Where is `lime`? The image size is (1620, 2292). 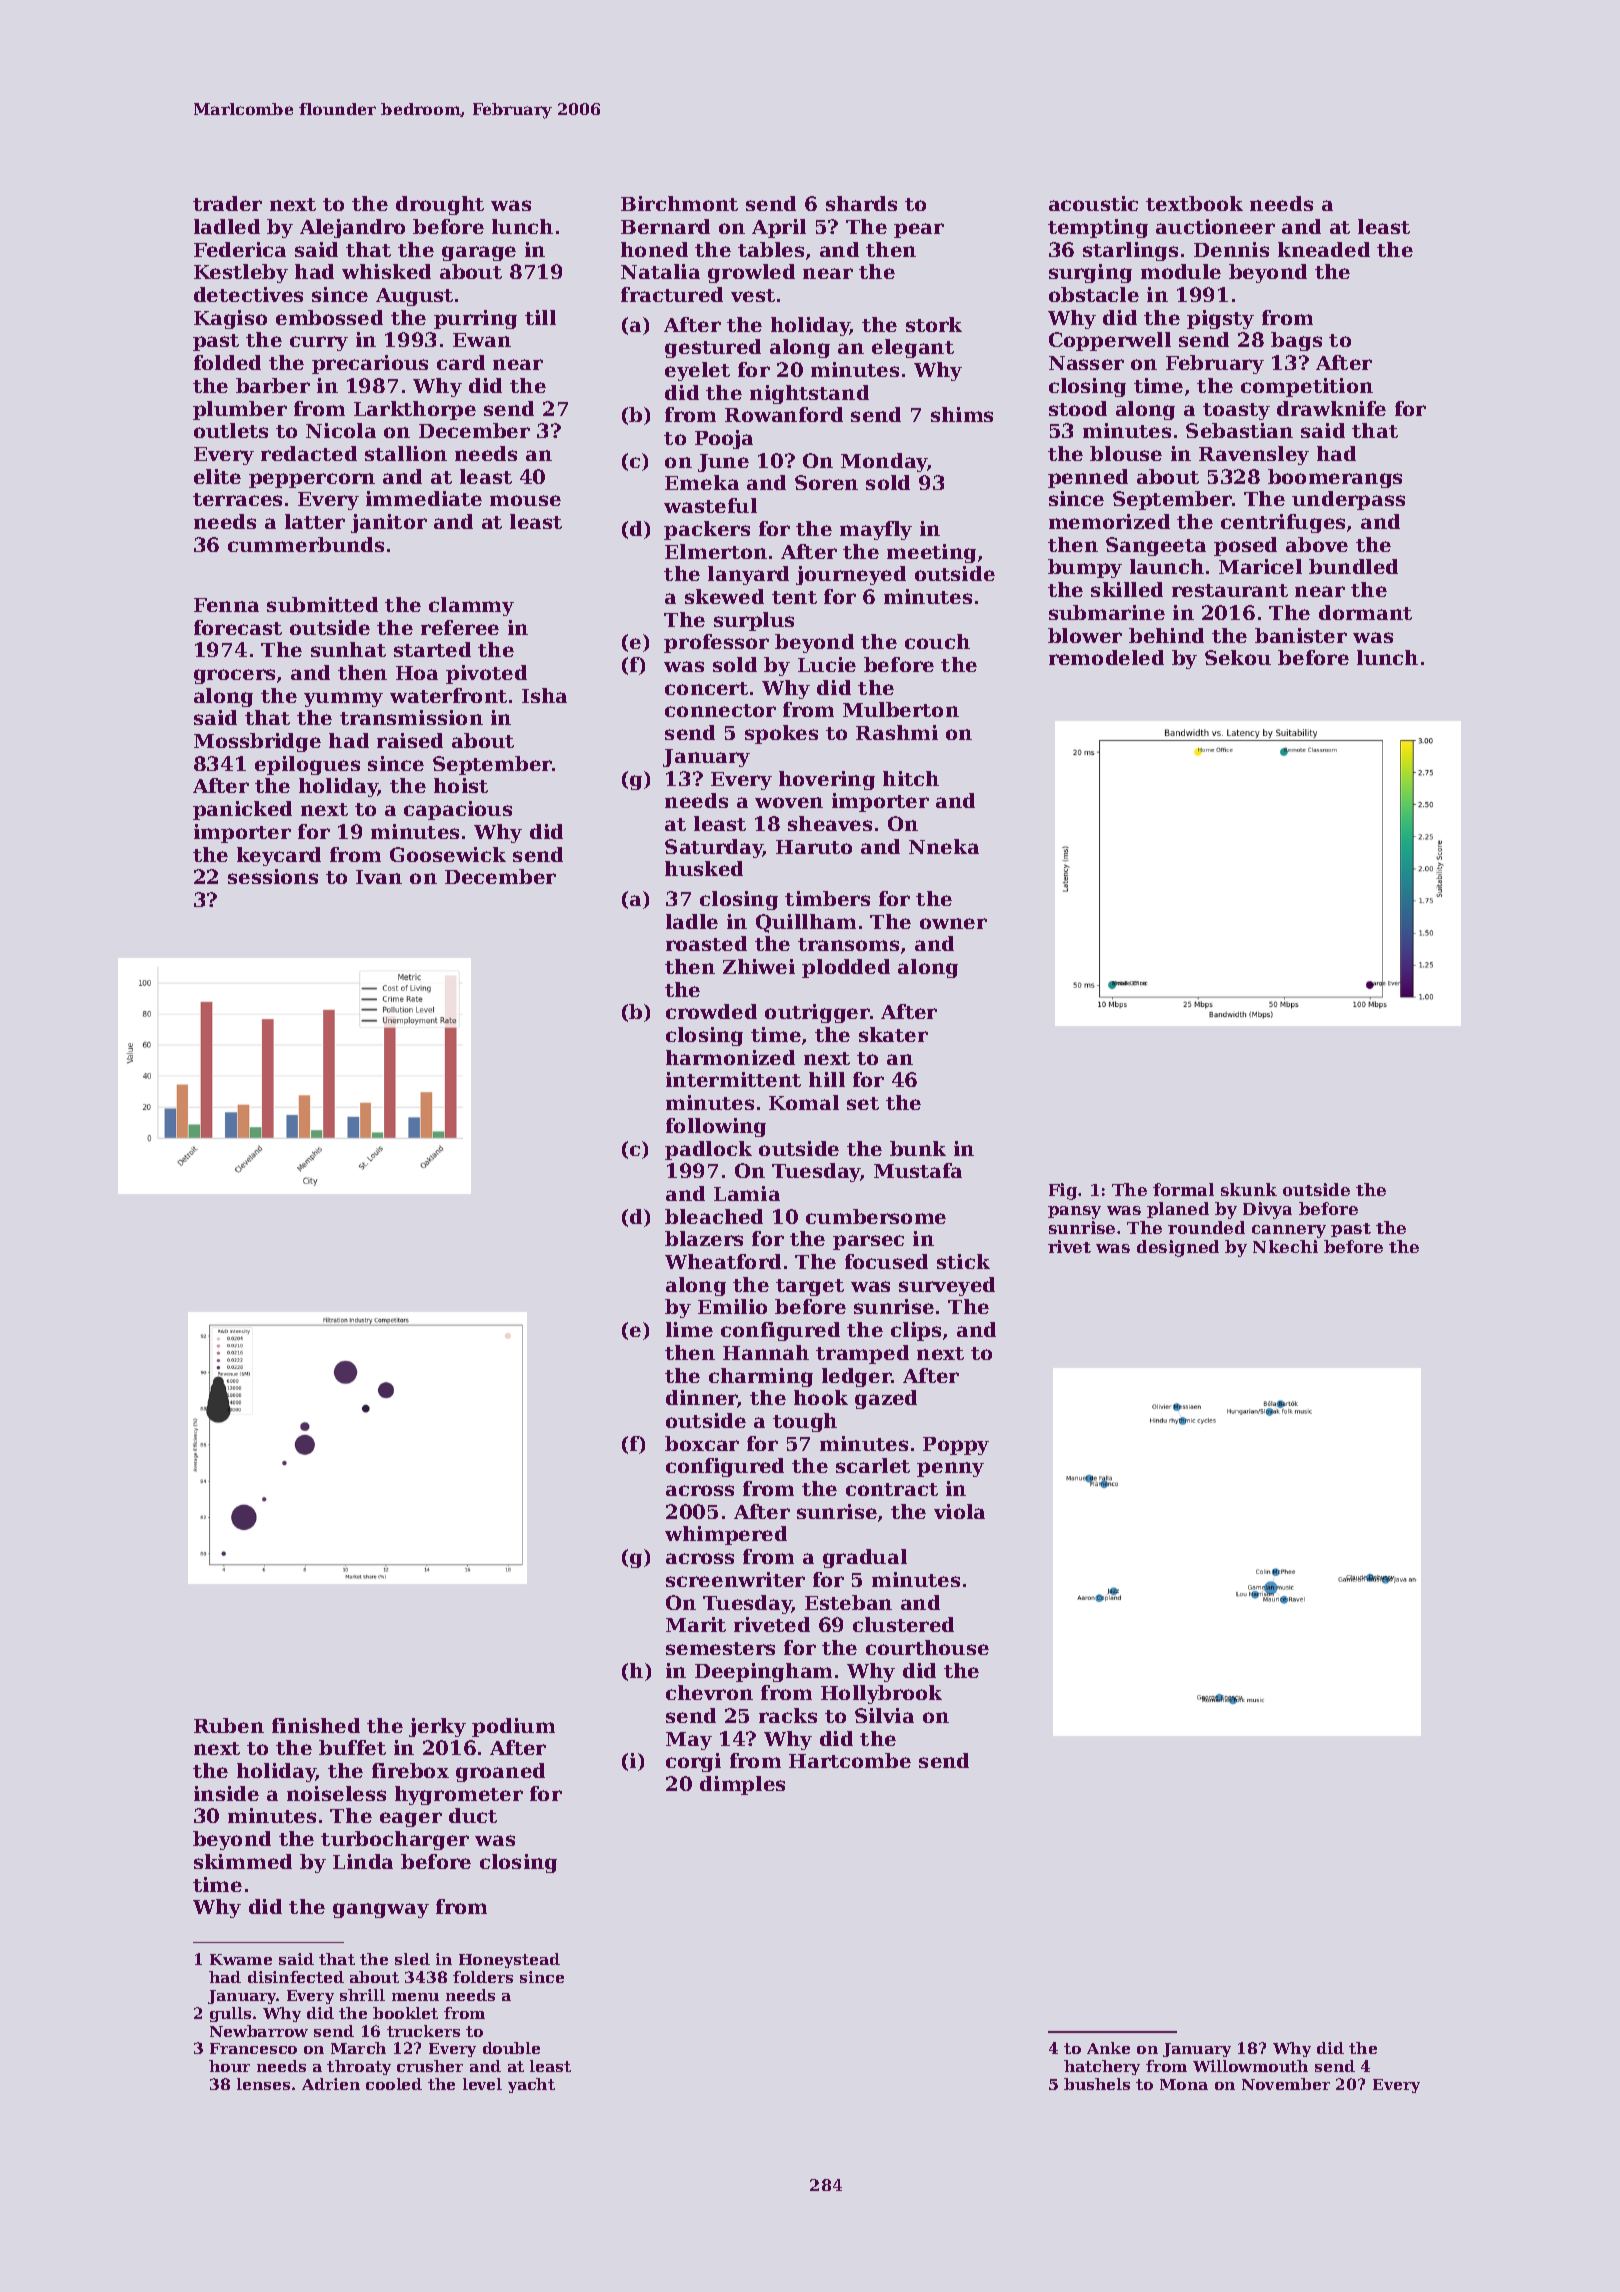
lime is located at coordinates (689, 1329).
